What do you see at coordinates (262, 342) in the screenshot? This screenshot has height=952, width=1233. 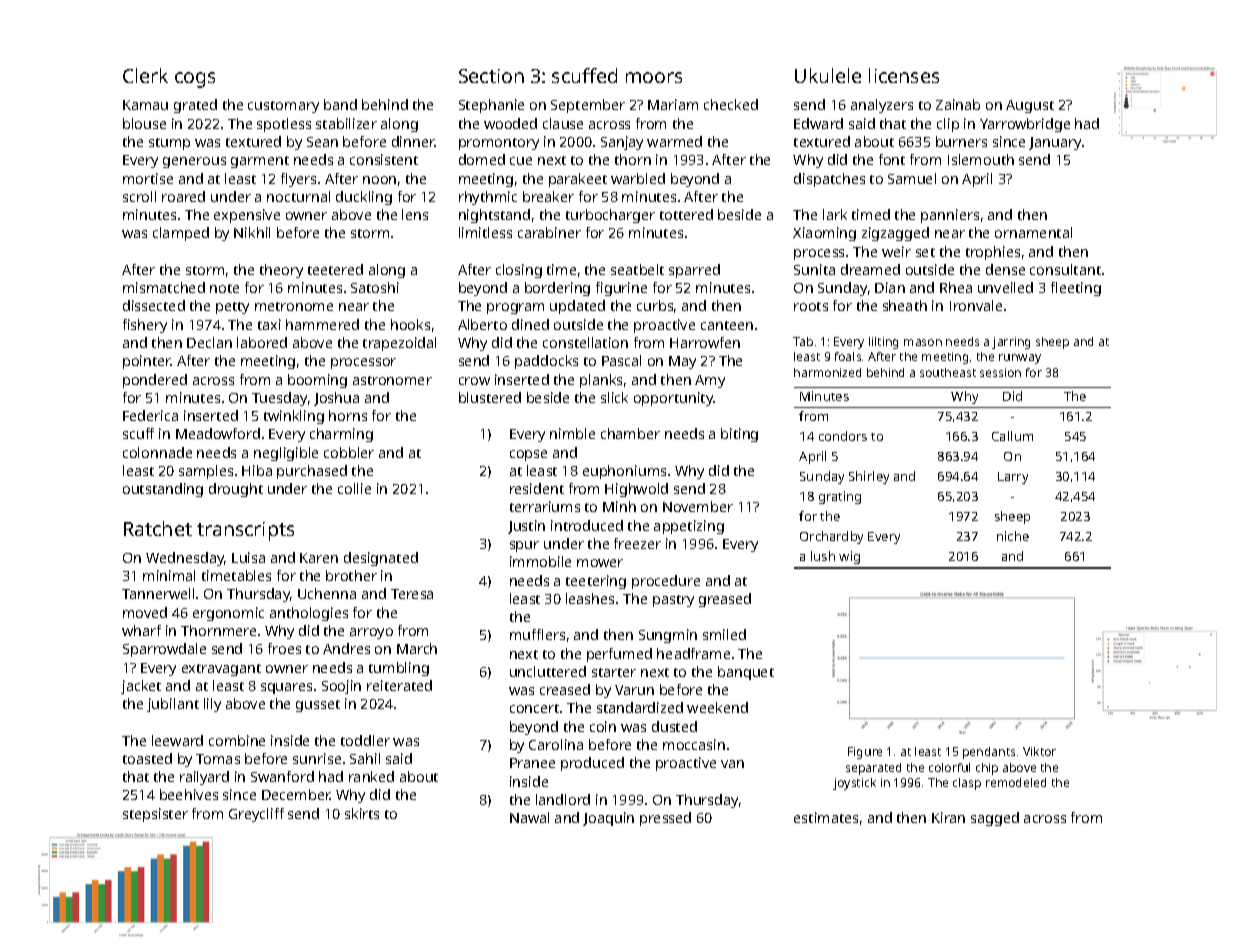 I see `labored` at bounding box center [262, 342].
